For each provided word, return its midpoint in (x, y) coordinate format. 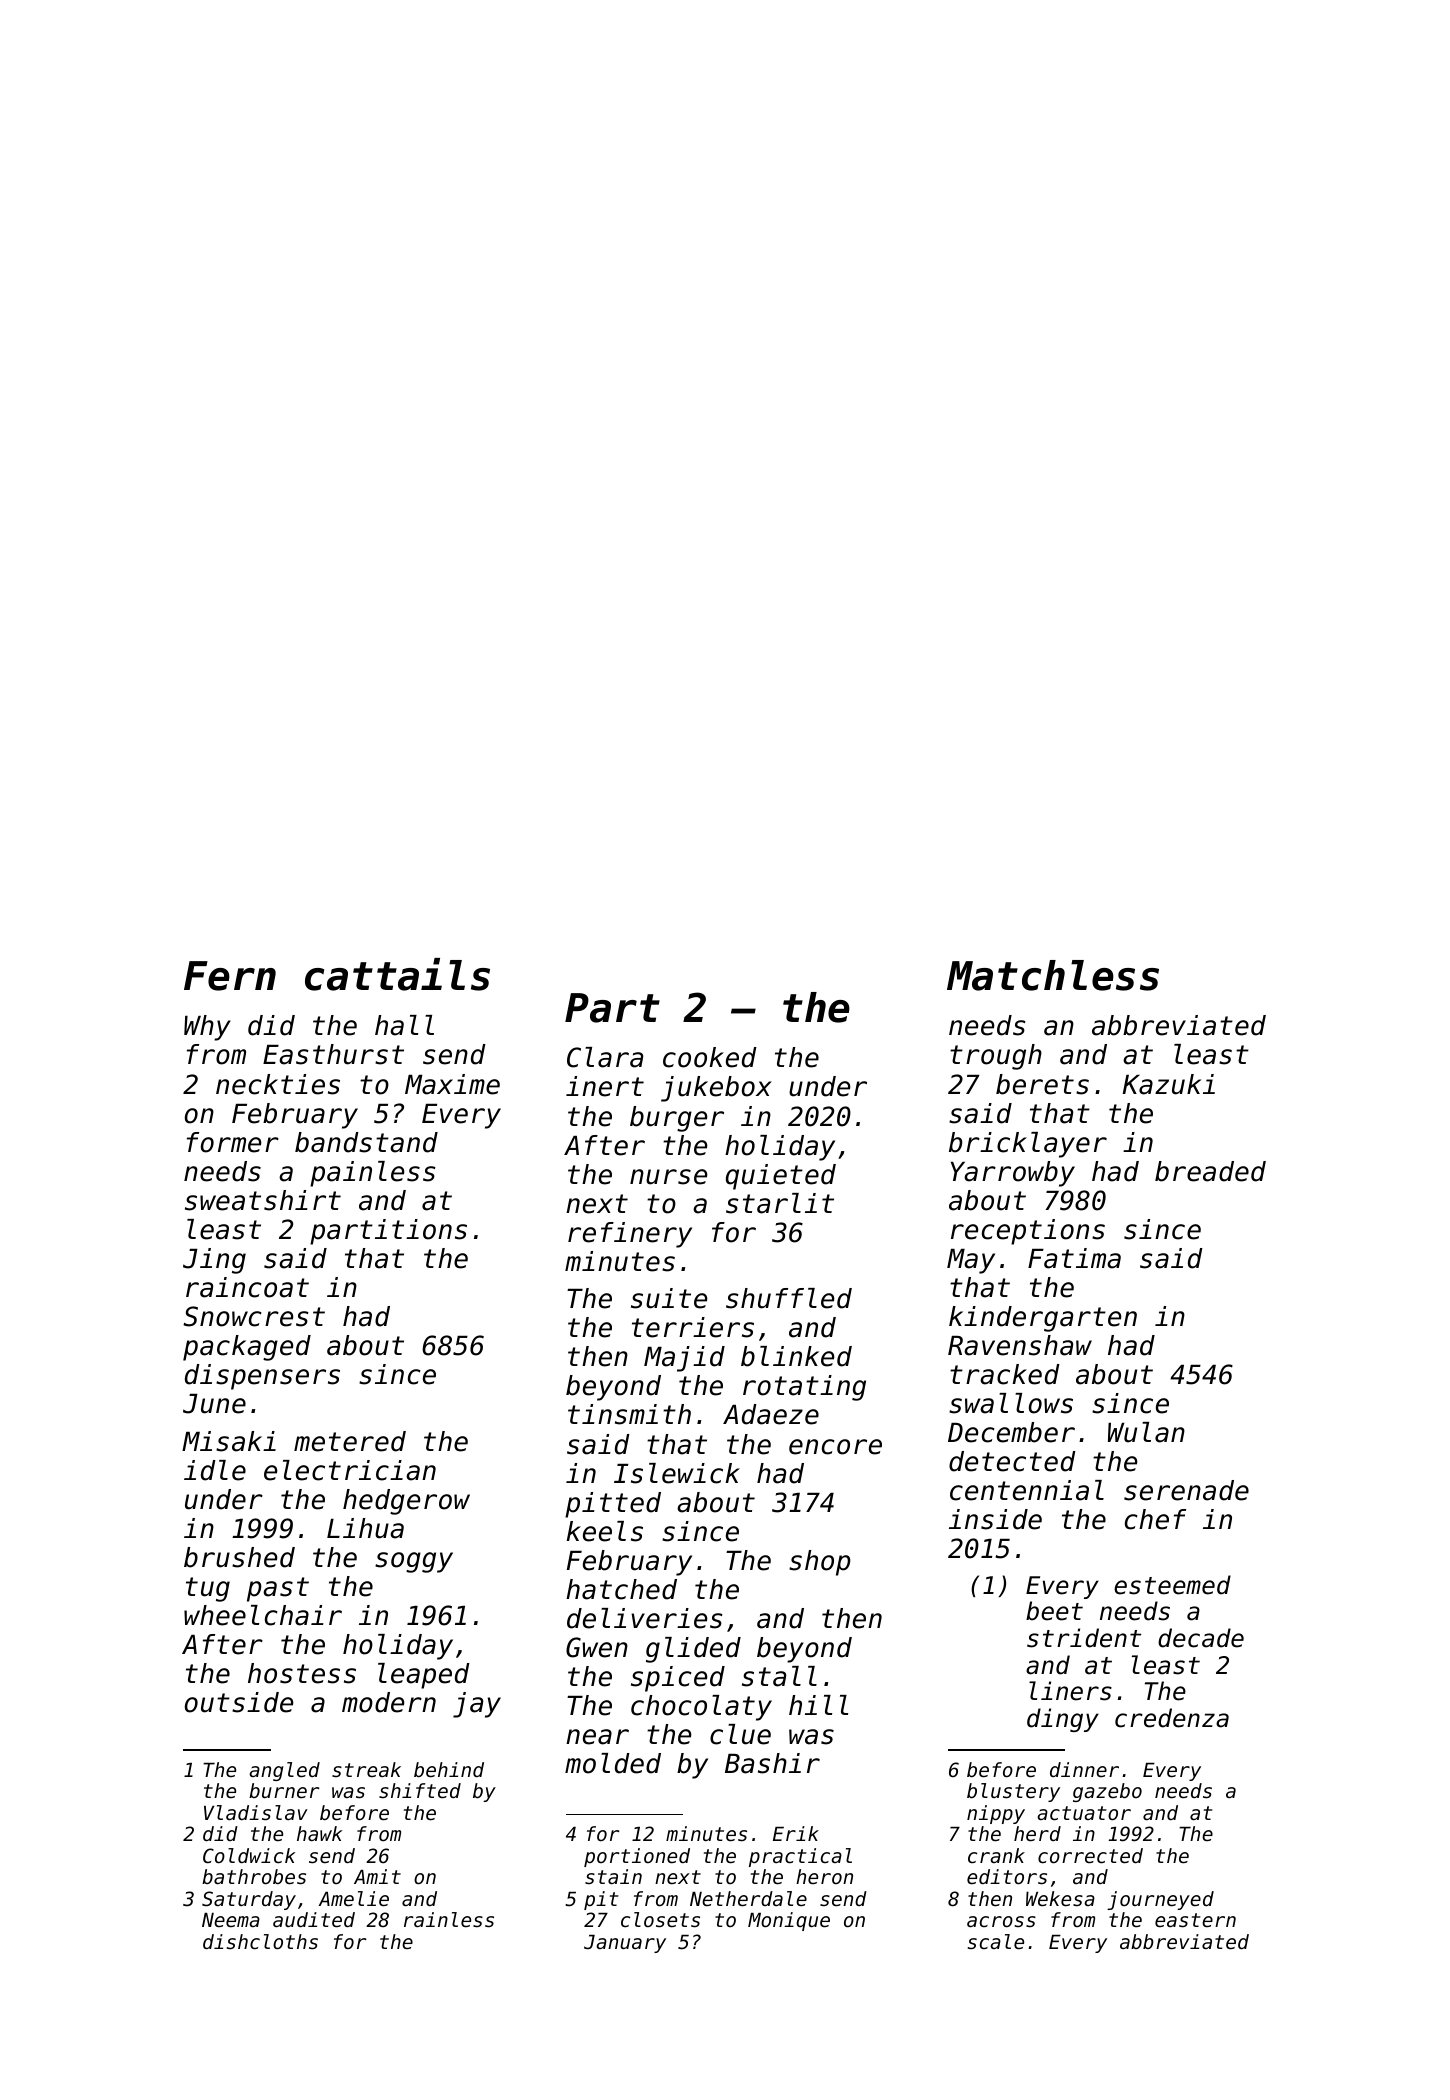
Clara (605, 1057)
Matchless (1053, 975)
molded (613, 1763)
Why (207, 1028)
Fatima (1074, 1258)
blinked (796, 1356)
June (214, 1404)
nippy (996, 1814)
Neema (231, 1920)
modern (389, 1702)
